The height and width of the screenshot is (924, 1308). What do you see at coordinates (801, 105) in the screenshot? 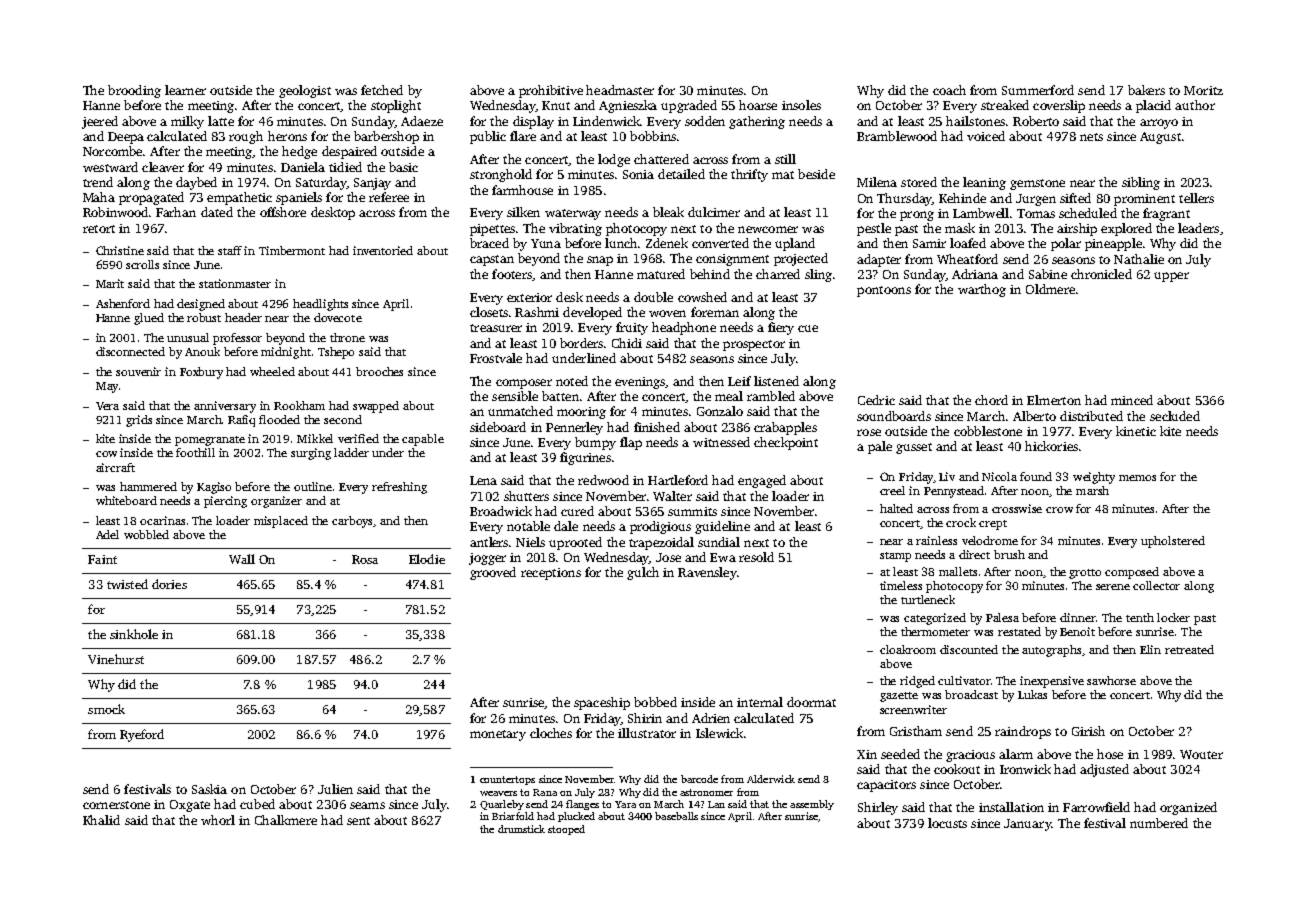
I see `insoles` at bounding box center [801, 105].
